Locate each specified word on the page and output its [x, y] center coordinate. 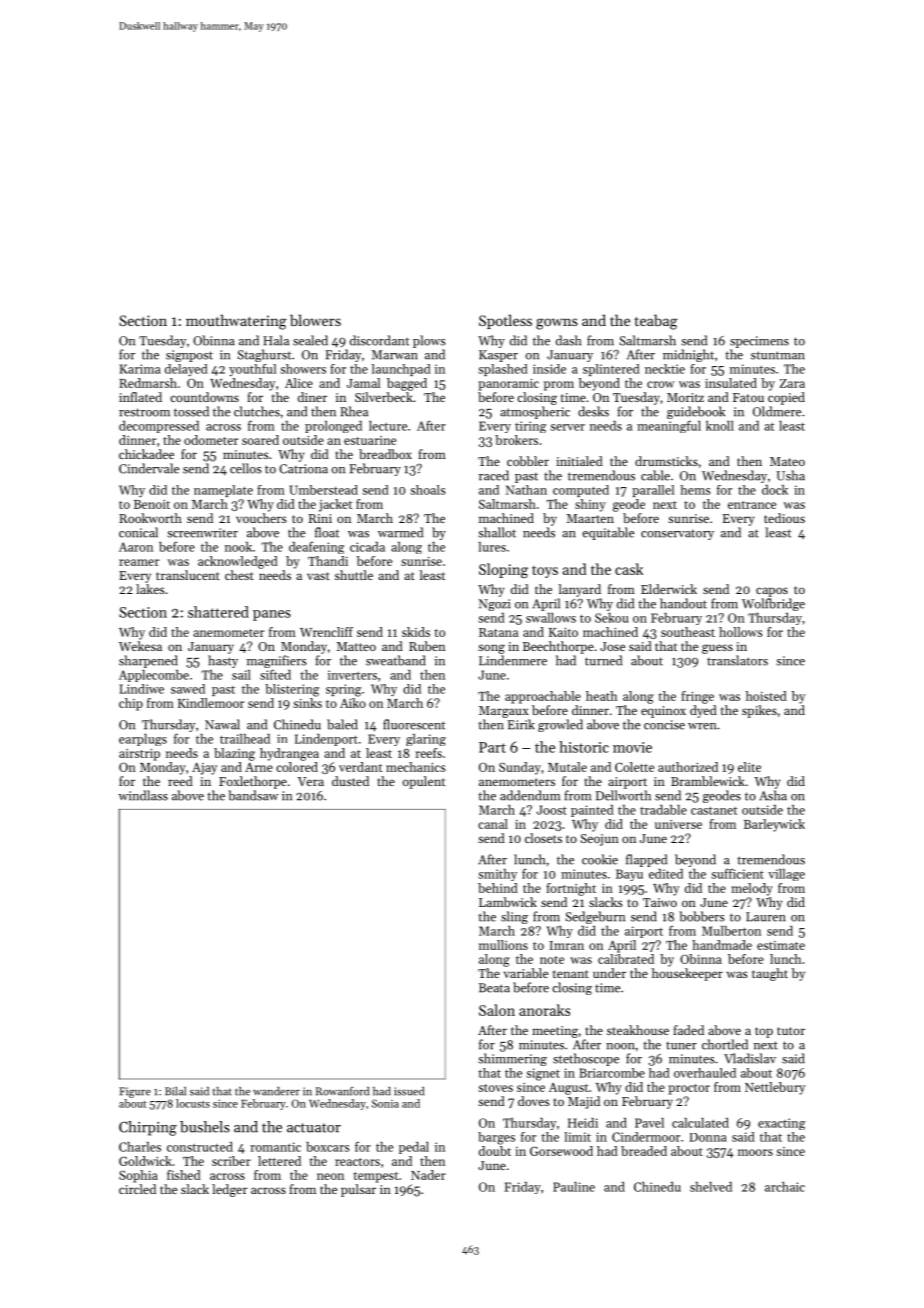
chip [131, 704]
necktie [665, 369]
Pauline [574, 1187]
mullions [503, 945]
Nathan [526, 490]
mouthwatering [236, 322]
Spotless [505, 321]
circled [137, 1189]
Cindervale [149, 468]
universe [678, 824]
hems [696, 490]
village [786, 875]
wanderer [276, 1091]
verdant [360, 767]
